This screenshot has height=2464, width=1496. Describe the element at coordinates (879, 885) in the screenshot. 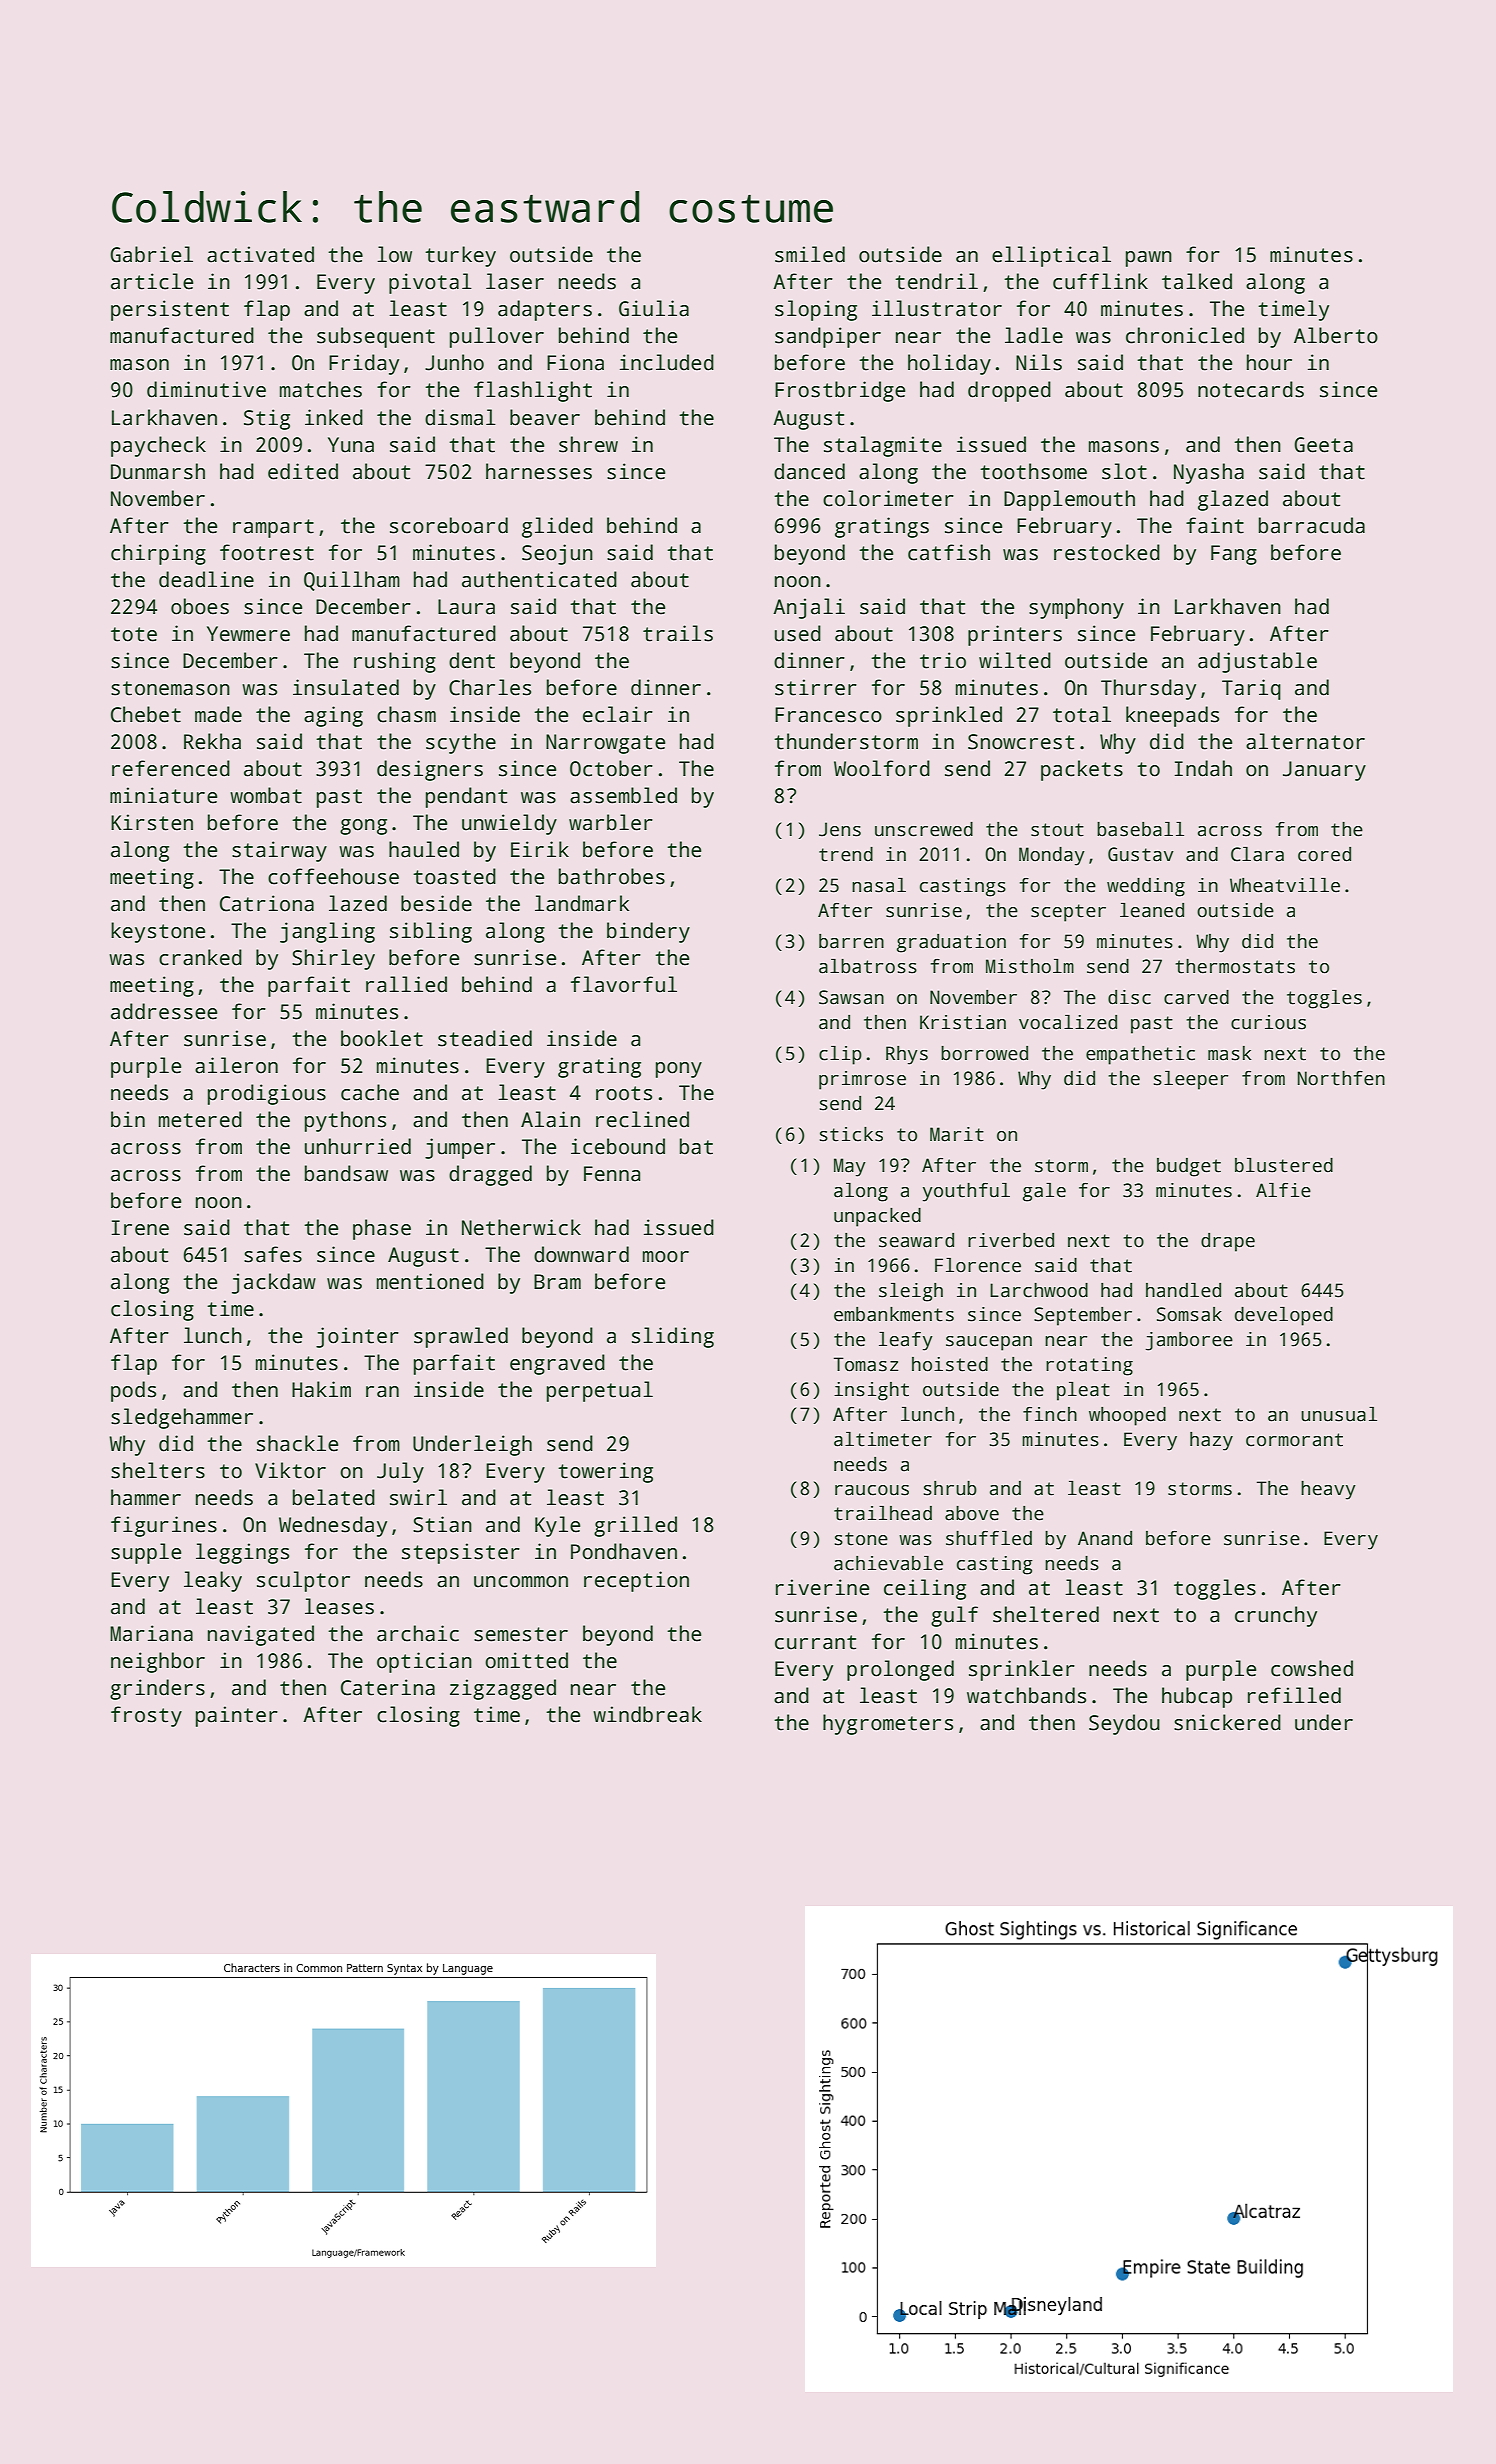

I see `nasal` at that location.
